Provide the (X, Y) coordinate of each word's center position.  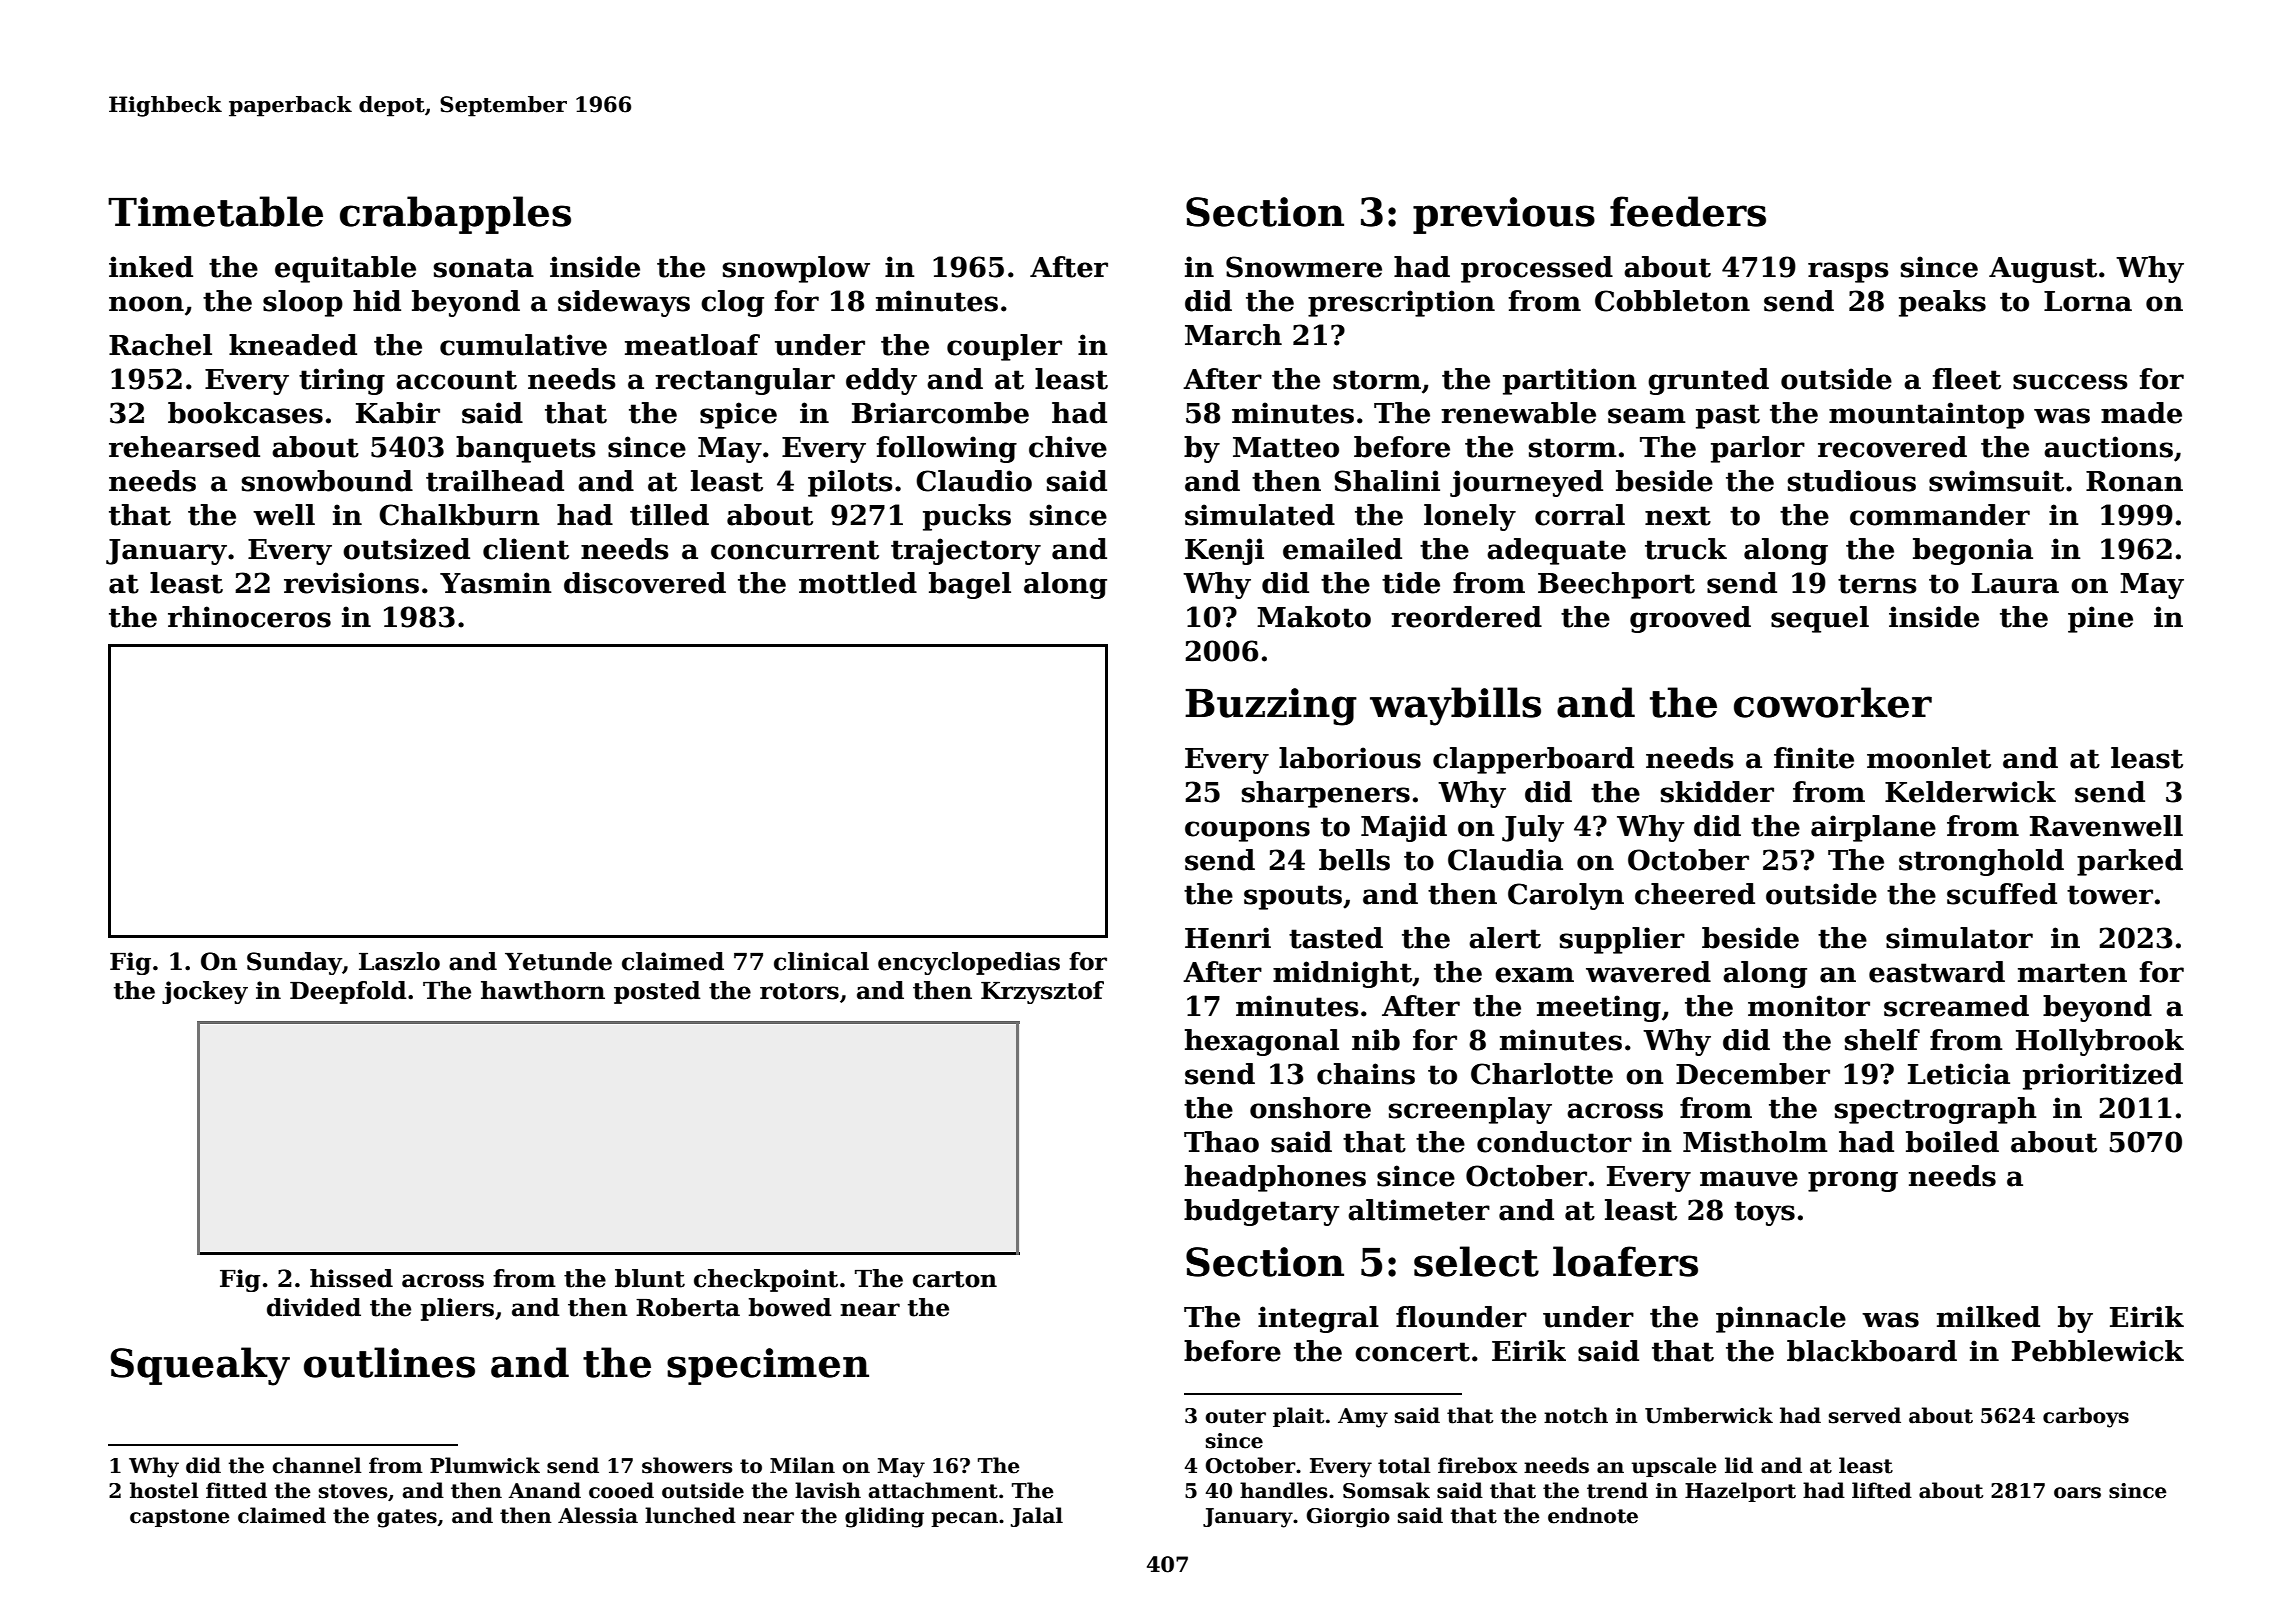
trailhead (495, 481)
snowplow (796, 269)
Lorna (2088, 301)
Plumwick (485, 1465)
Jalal (1037, 1517)
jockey (205, 992)
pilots (850, 483)
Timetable (215, 211)
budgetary (1261, 1212)
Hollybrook (2100, 1042)
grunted (1708, 381)
